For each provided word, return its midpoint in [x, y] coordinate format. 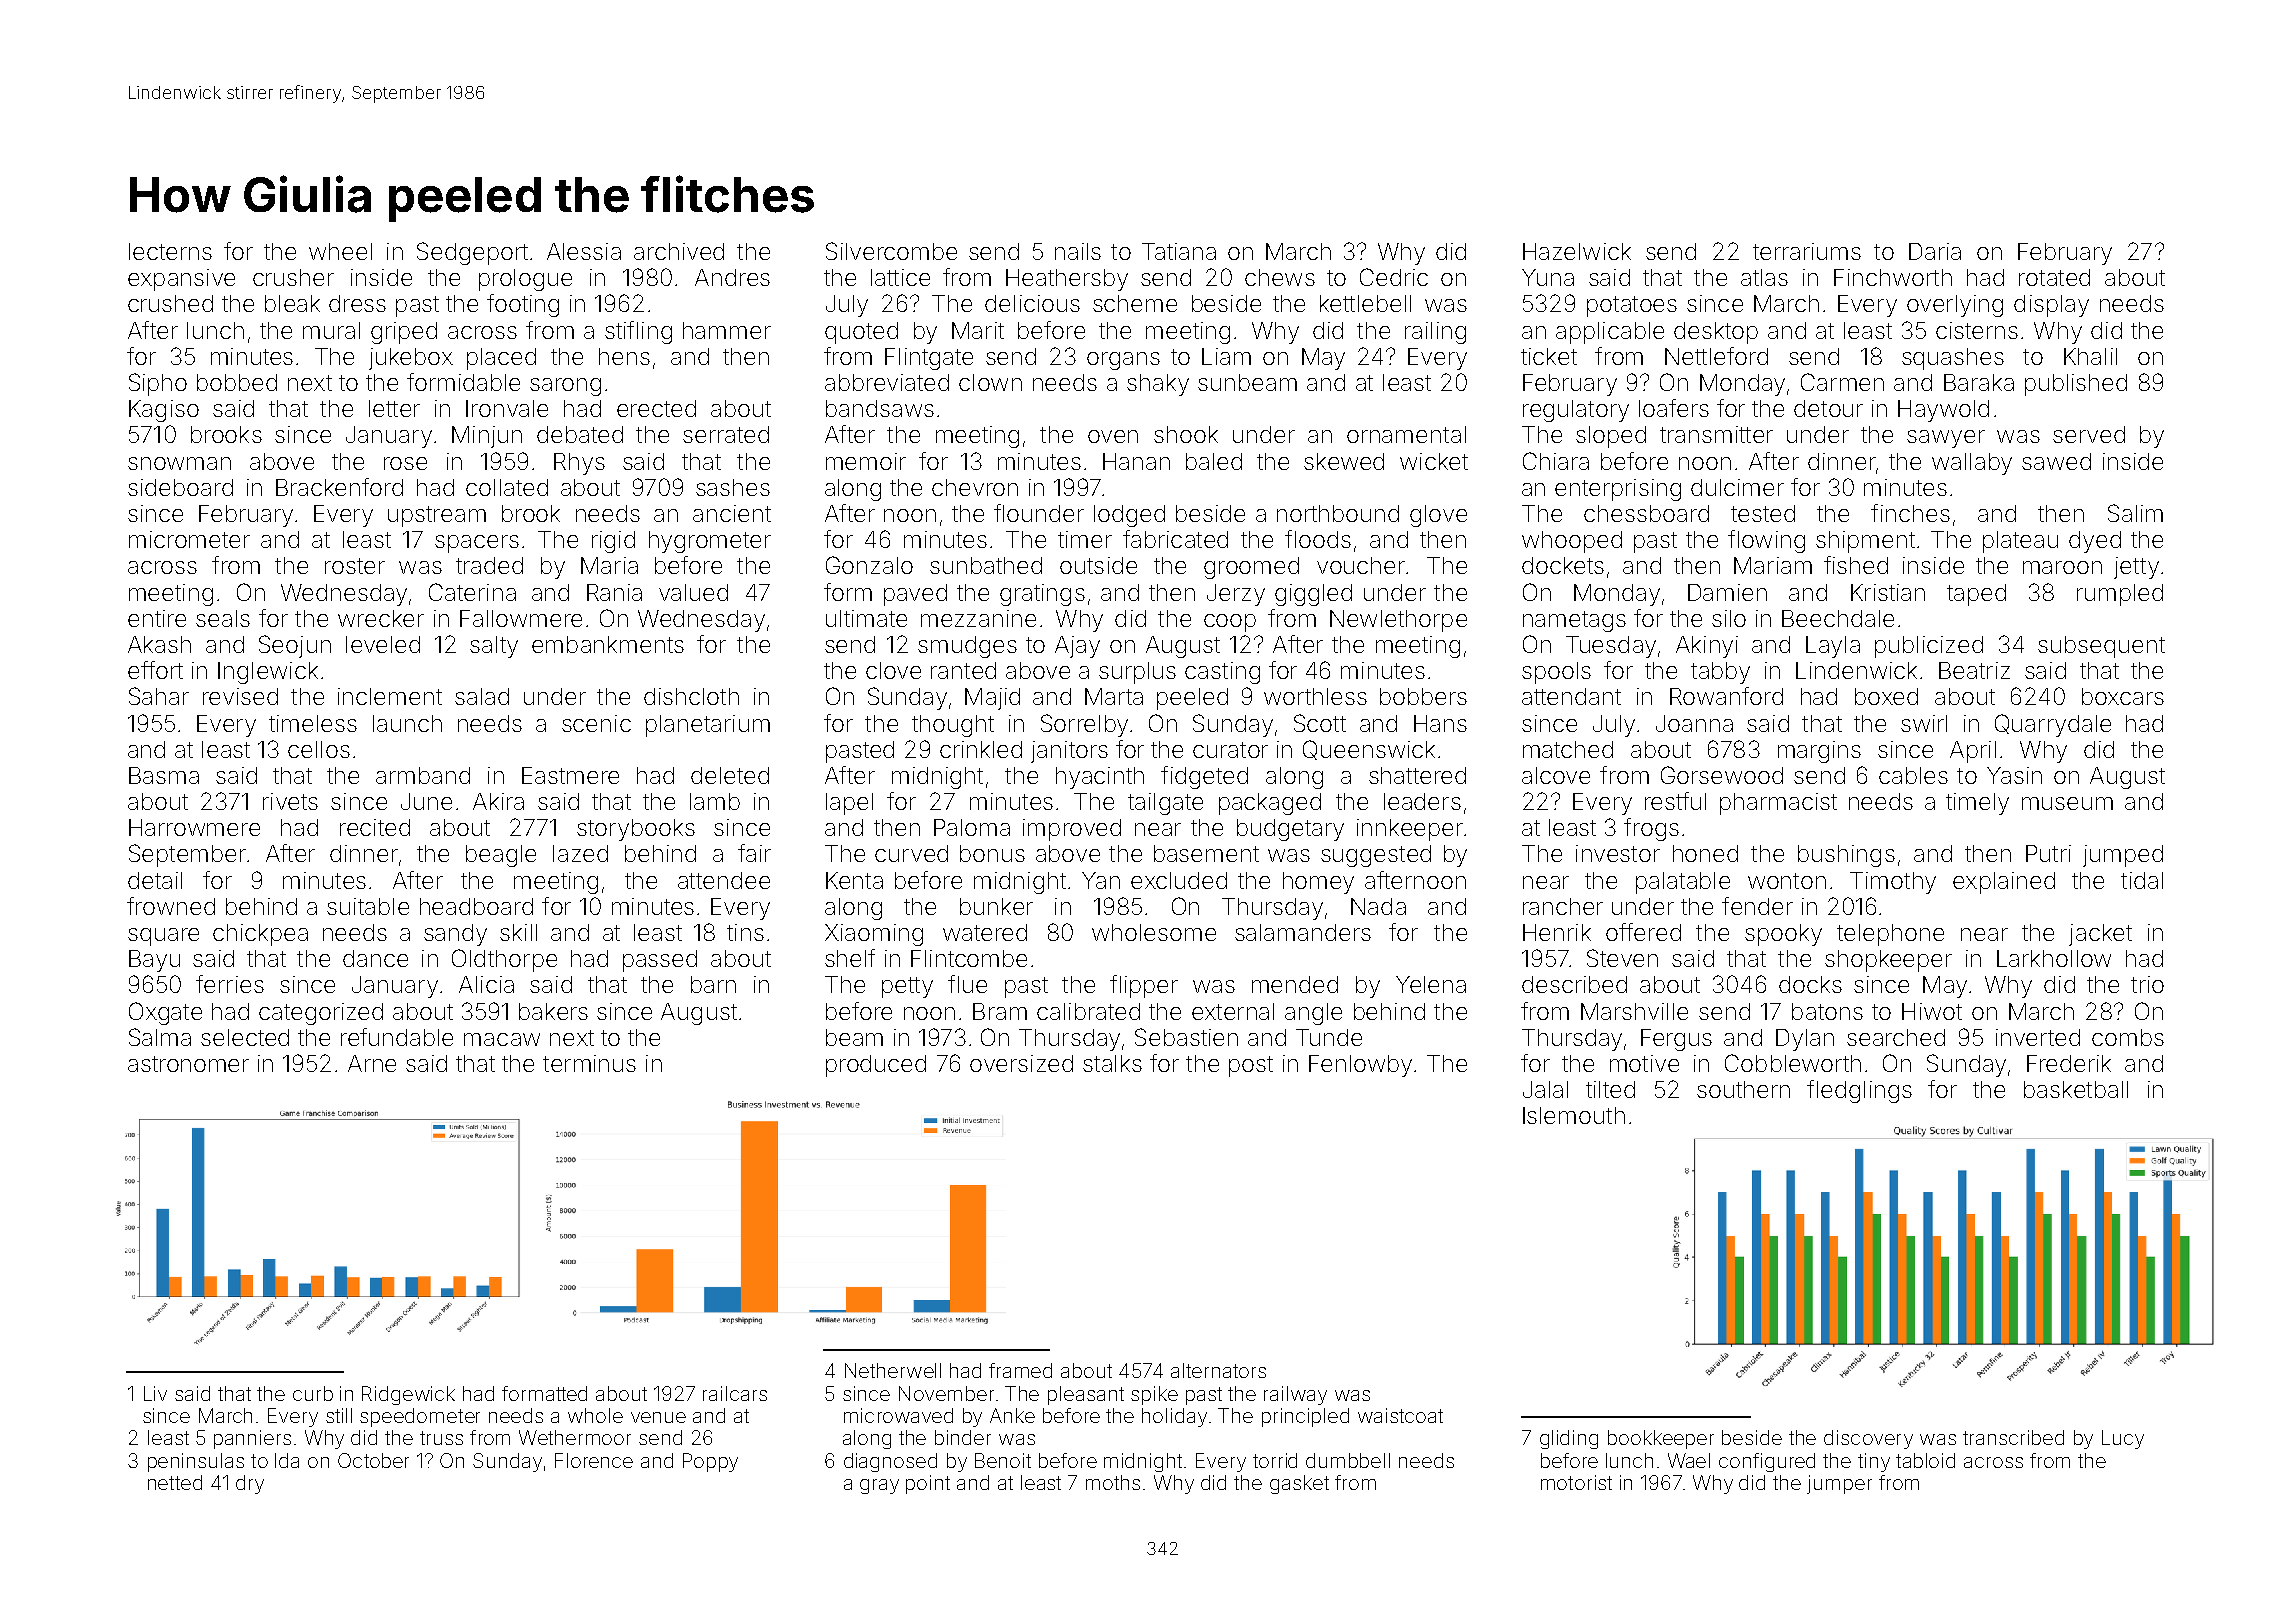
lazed [580, 853]
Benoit [1003, 1460]
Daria [1935, 251]
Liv [155, 1393]
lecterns [170, 251]
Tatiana [1179, 251]
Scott [1320, 723]
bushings [1846, 856]
